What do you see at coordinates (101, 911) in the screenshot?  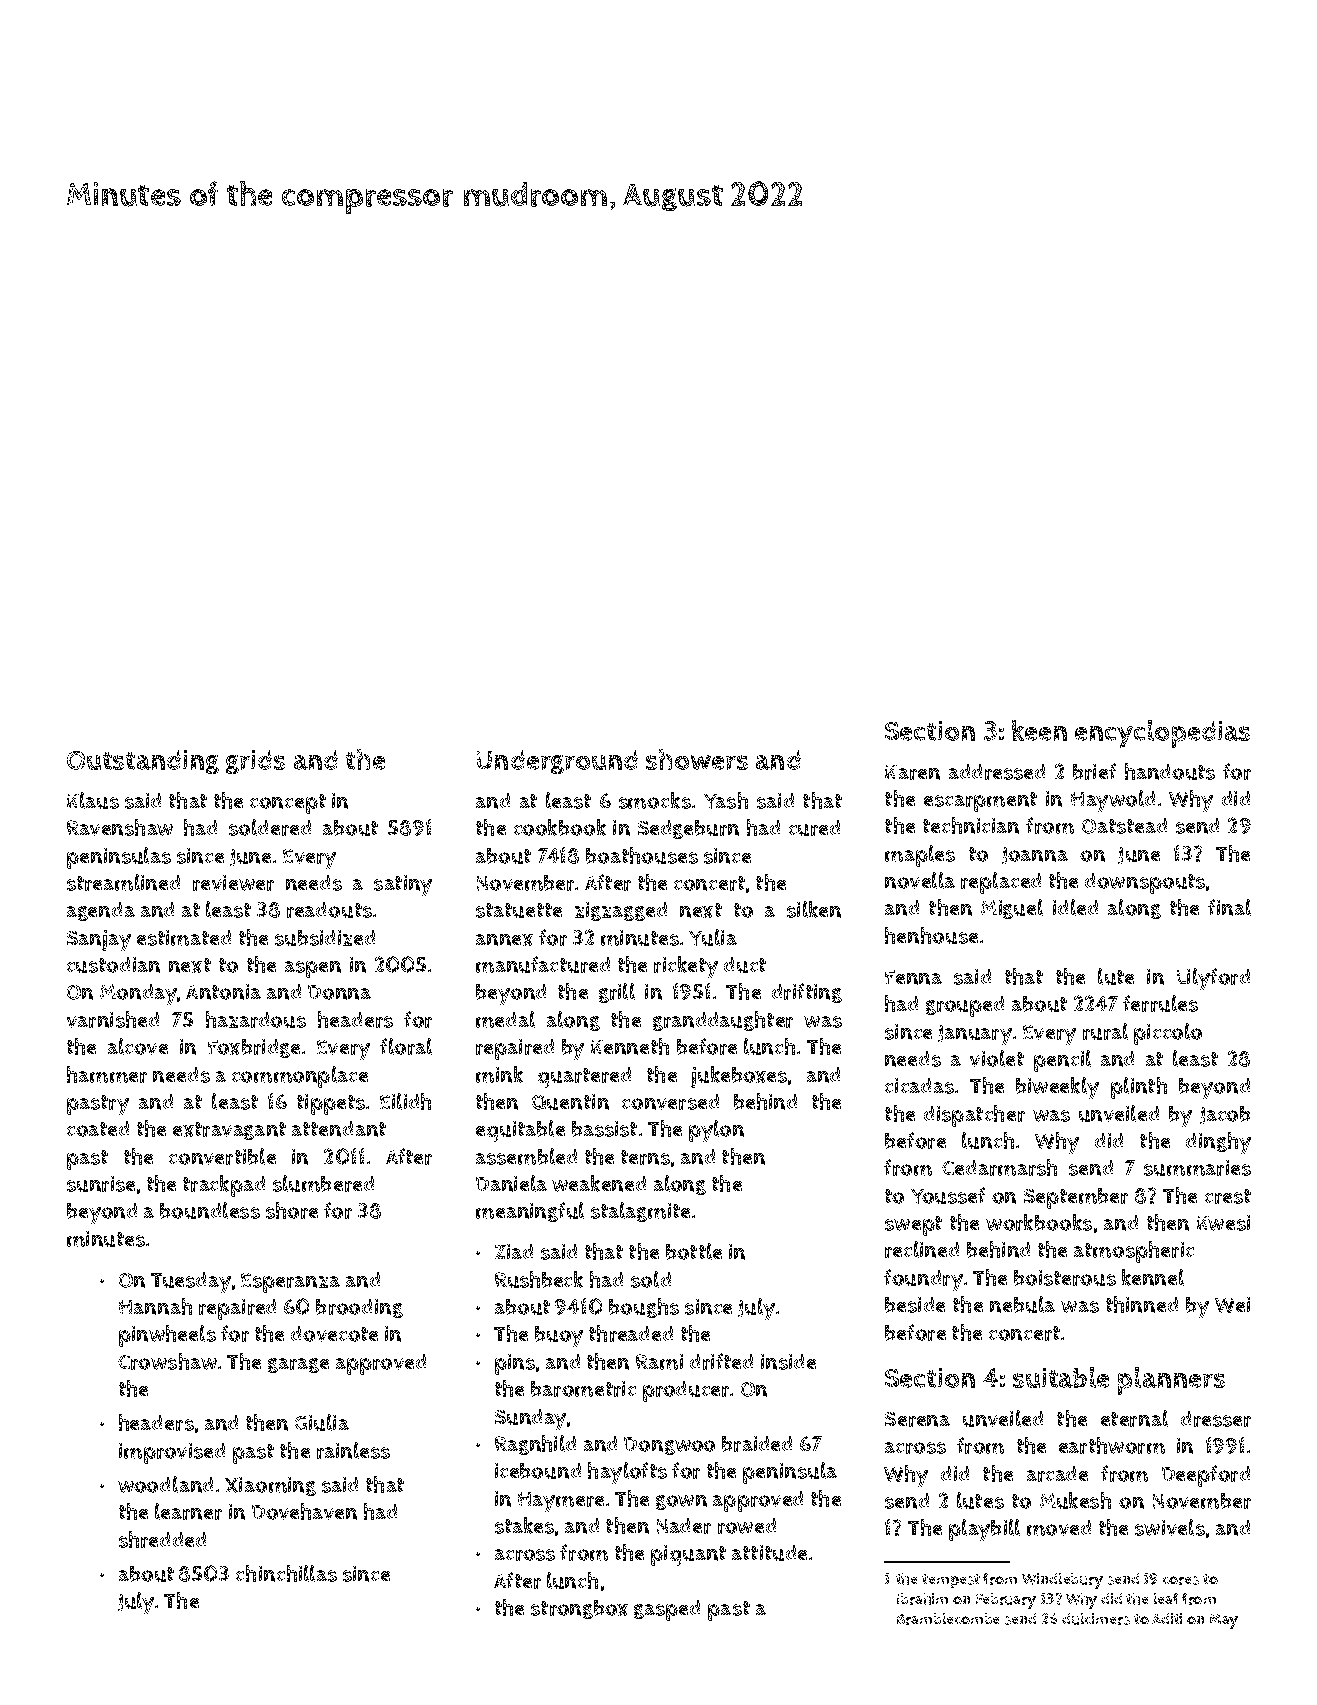 I see `agenda` at bounding box center [101, 911].
